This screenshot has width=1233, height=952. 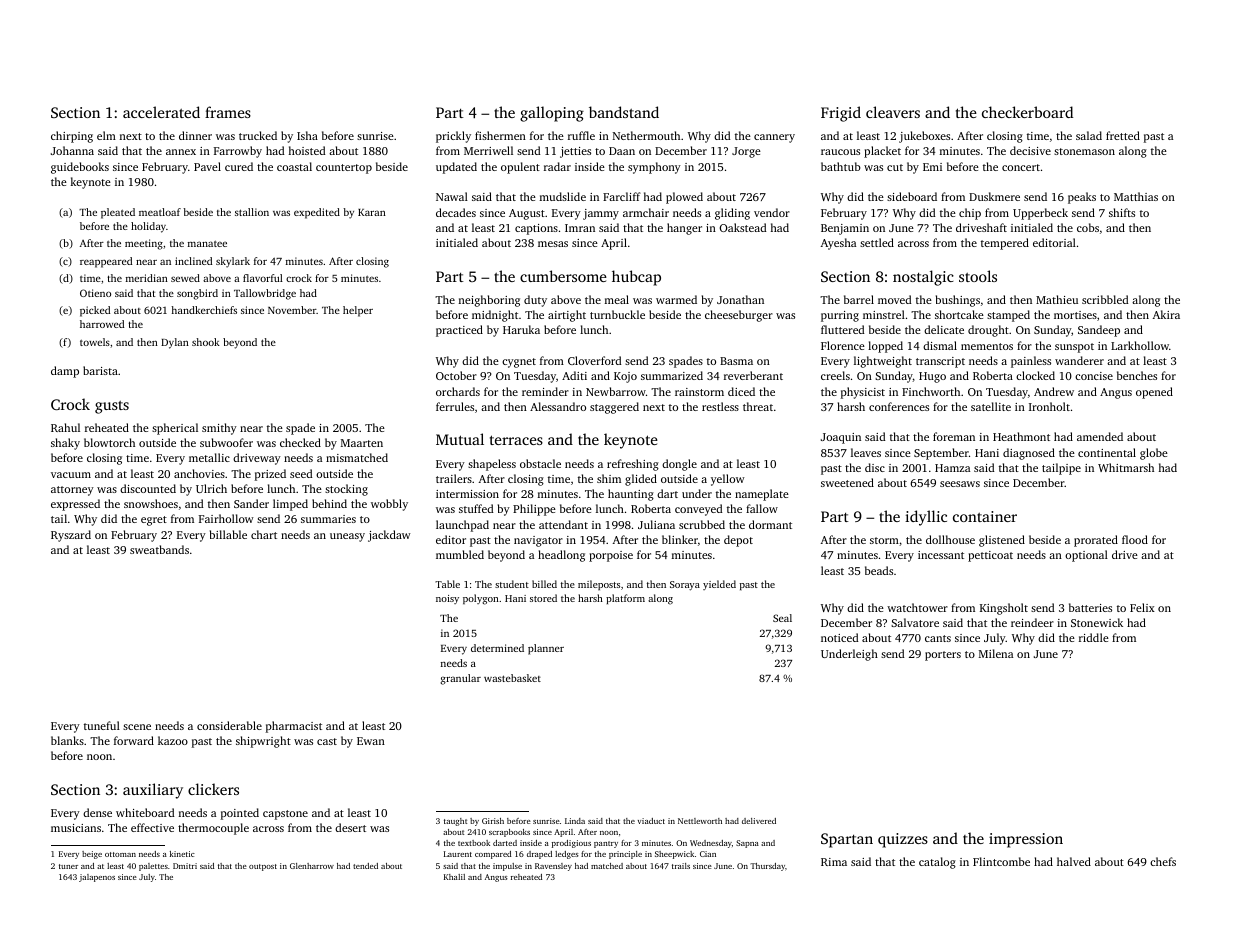 What do you see at coordinates (371, 741) in the screenshot?
I see `Ewan` at bounding box center [371, 741].
